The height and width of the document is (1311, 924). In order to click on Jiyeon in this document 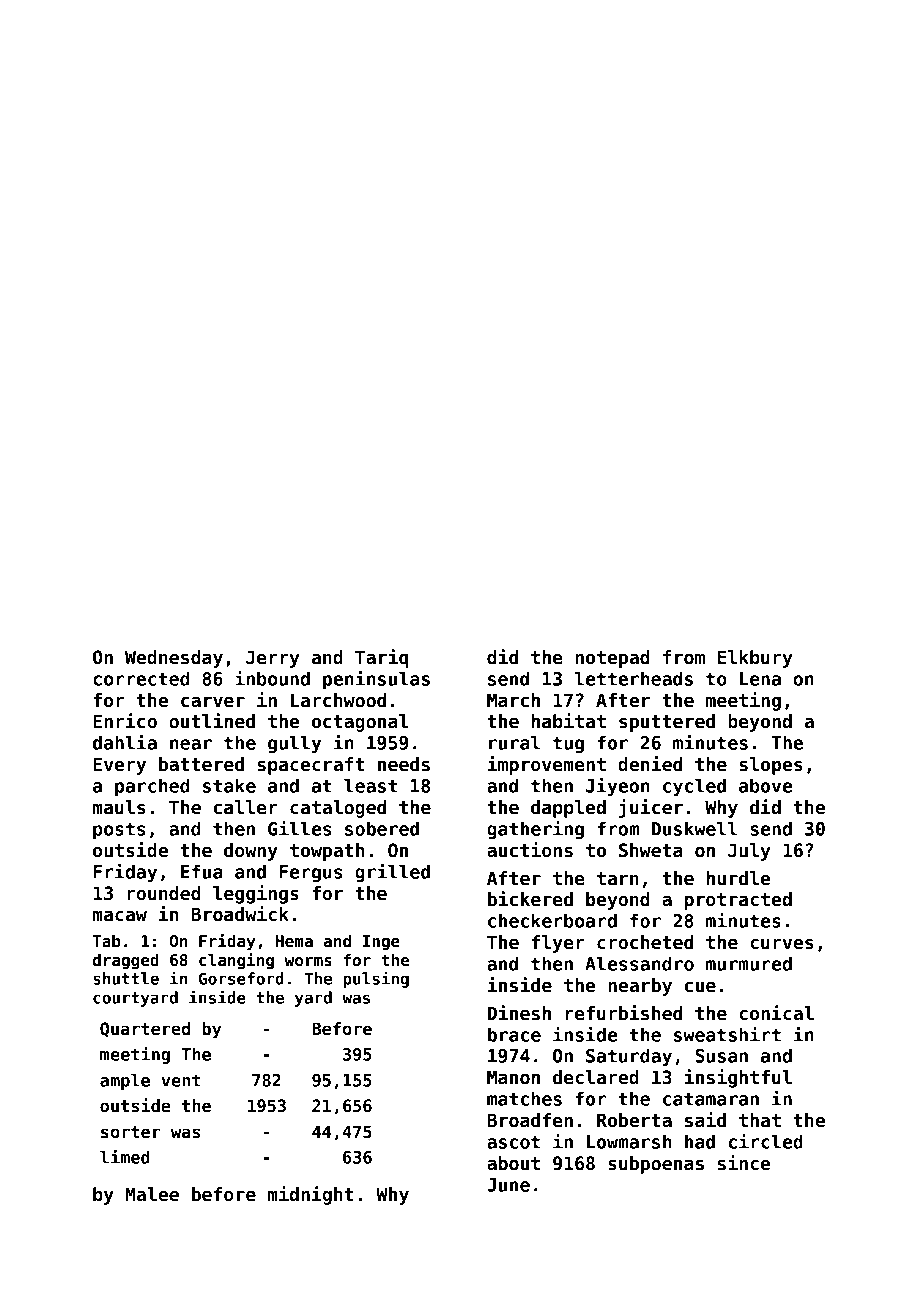, I will do `click(617, 786)`.
